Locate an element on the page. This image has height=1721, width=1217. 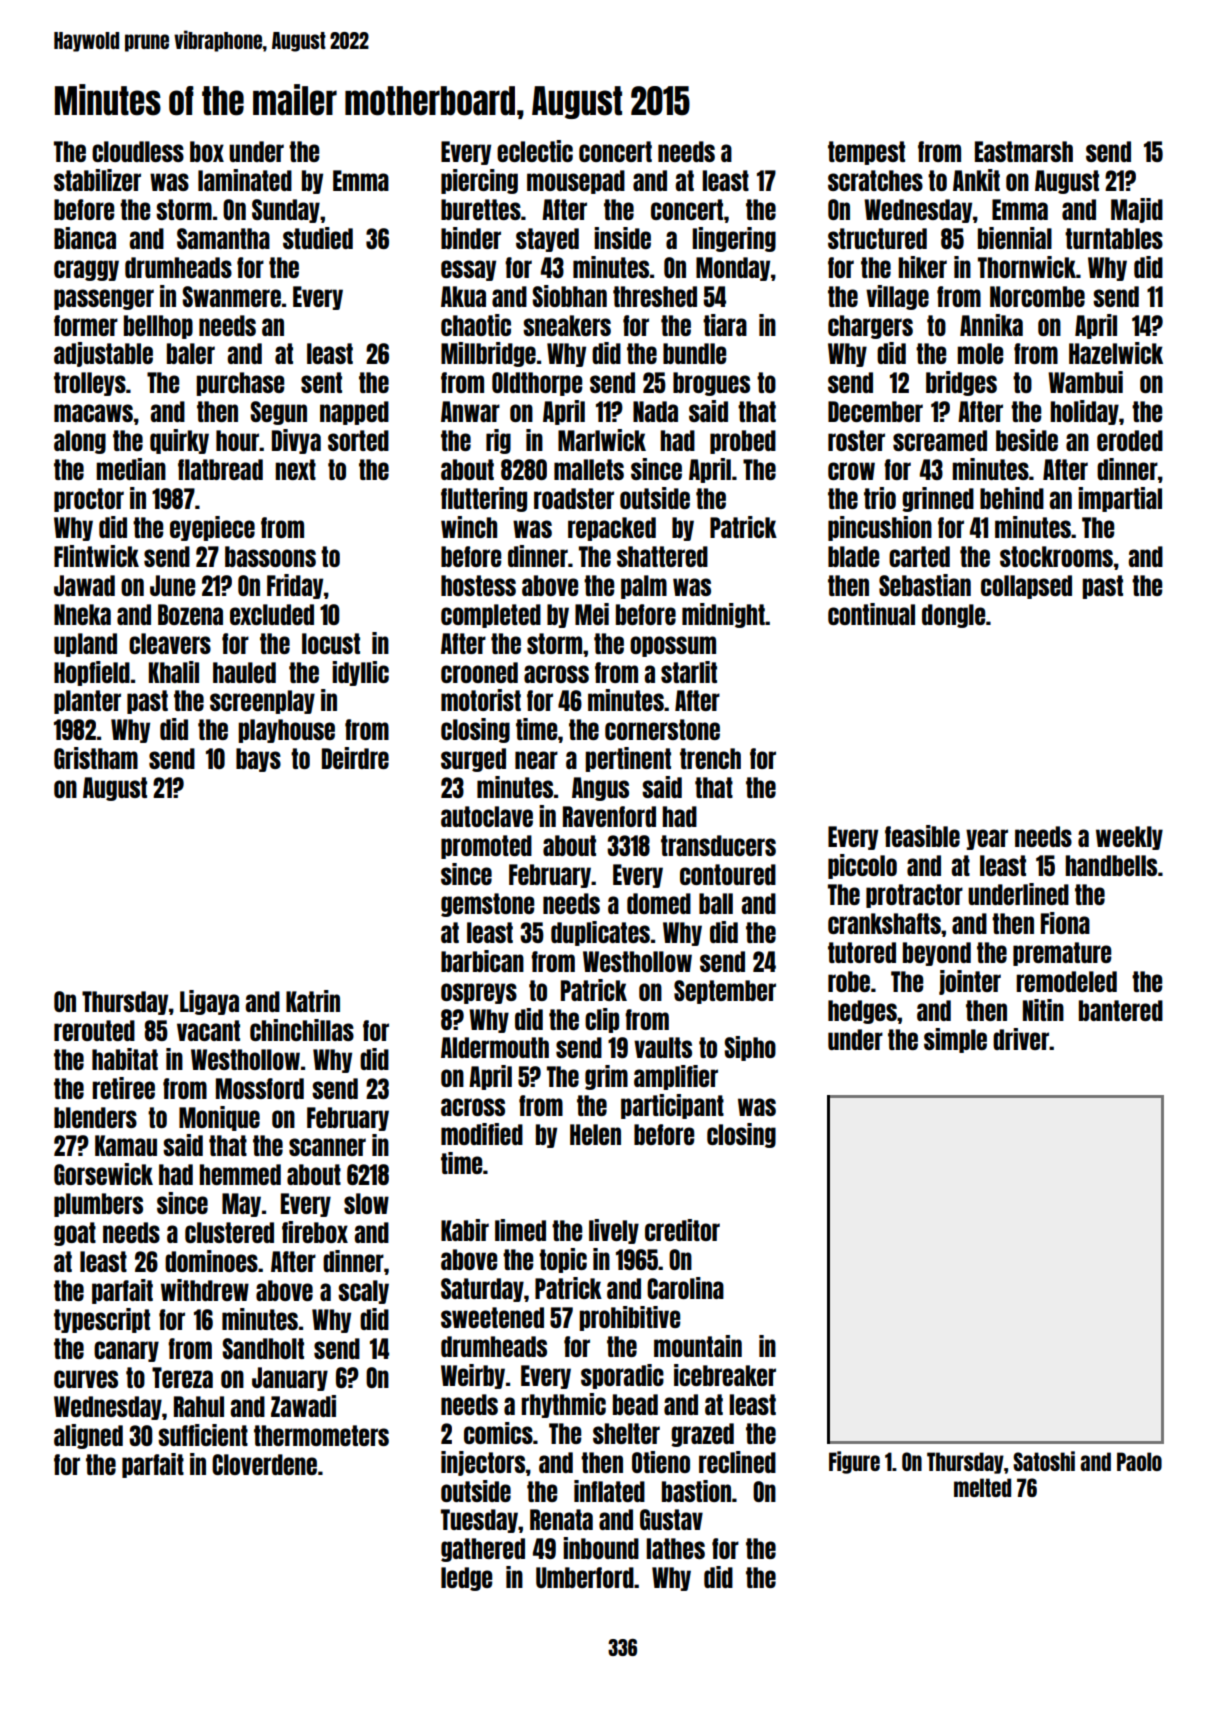
Hazelwick is located at coordinates (1116, 353).
